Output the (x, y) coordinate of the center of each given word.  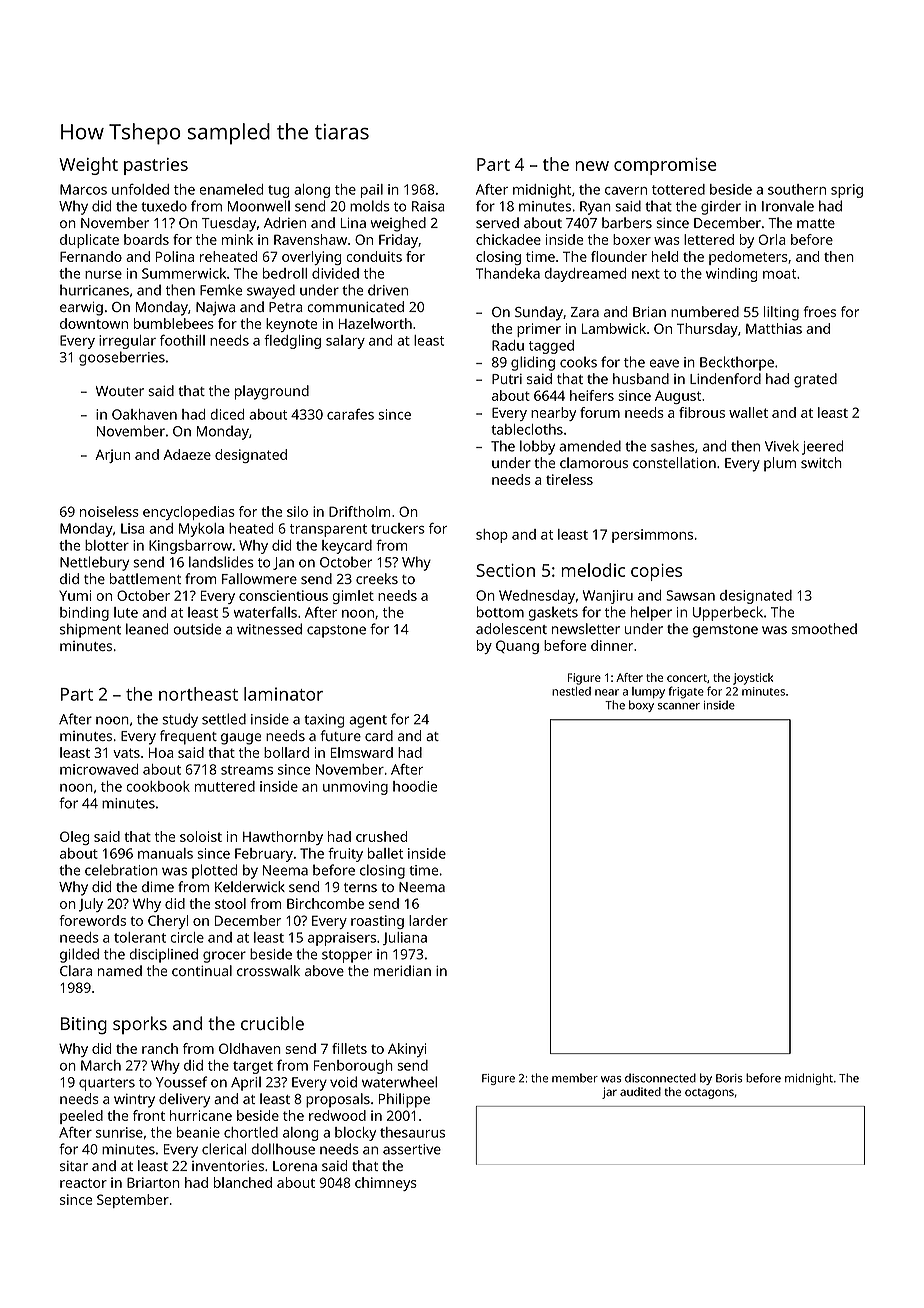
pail (372, 191)
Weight (88, 166)
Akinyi (407, 1050)
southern (797, 189)
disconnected (660, 1078)
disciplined (163, 955)
